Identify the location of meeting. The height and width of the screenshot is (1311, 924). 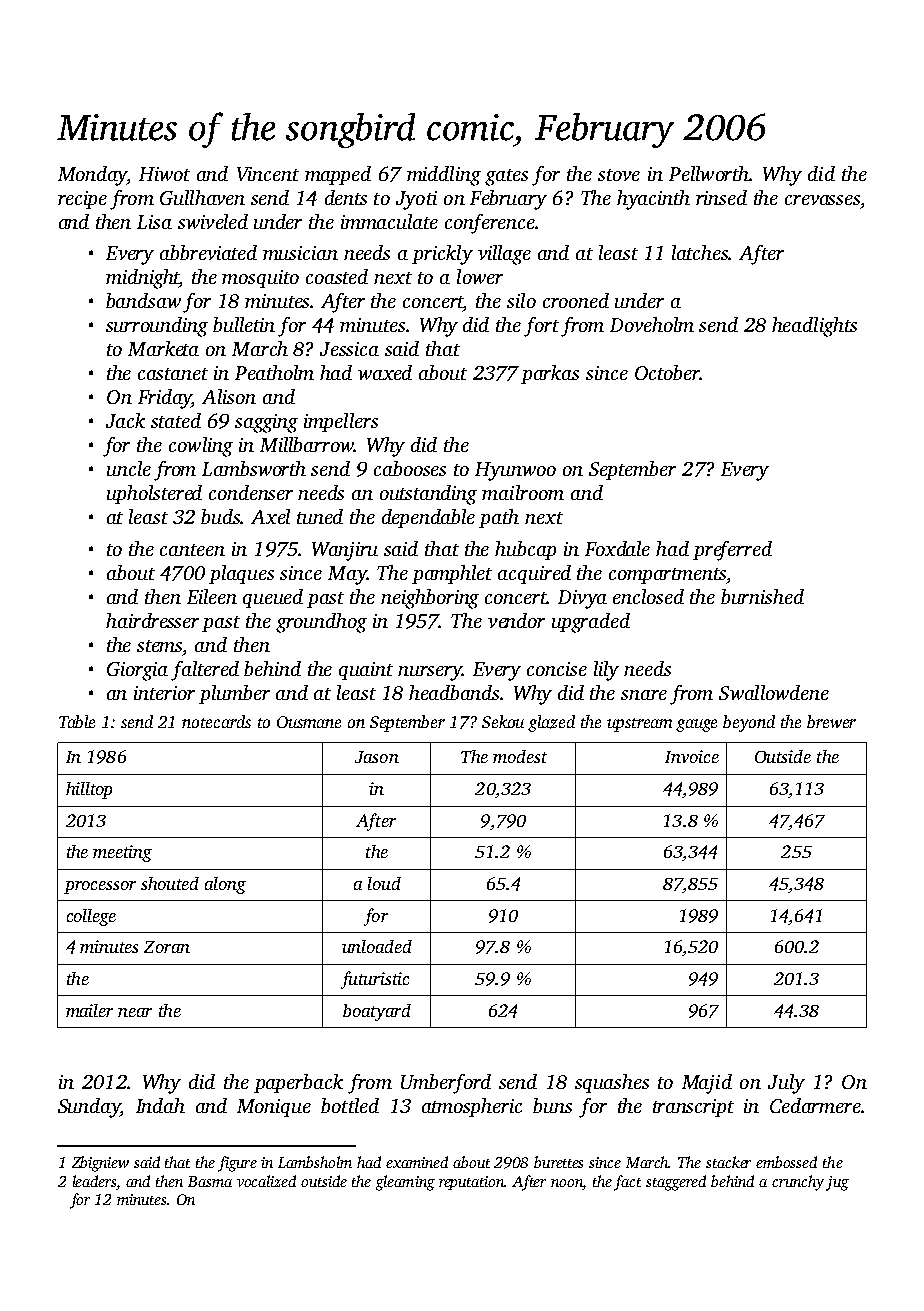
(122, 853).
